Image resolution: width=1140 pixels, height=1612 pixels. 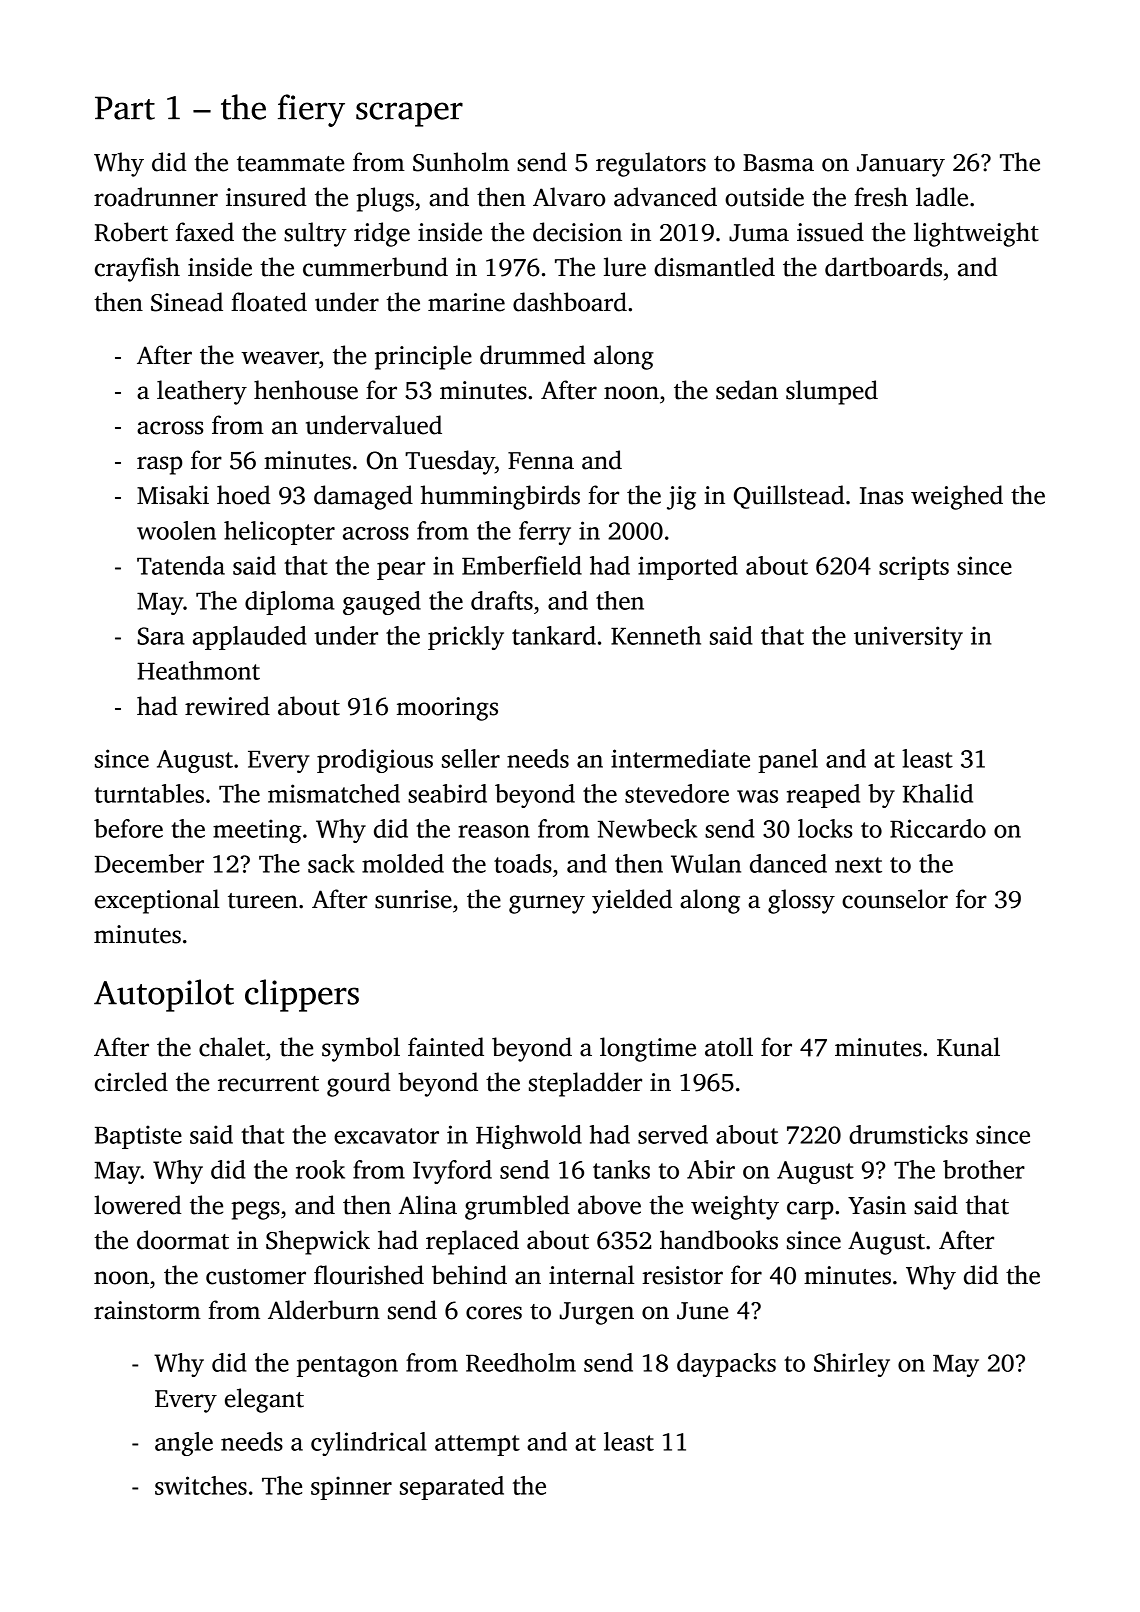 What do you see at coordinates (161, 636) in the document?
I see `Sara` at bounding box center [161, 636].
